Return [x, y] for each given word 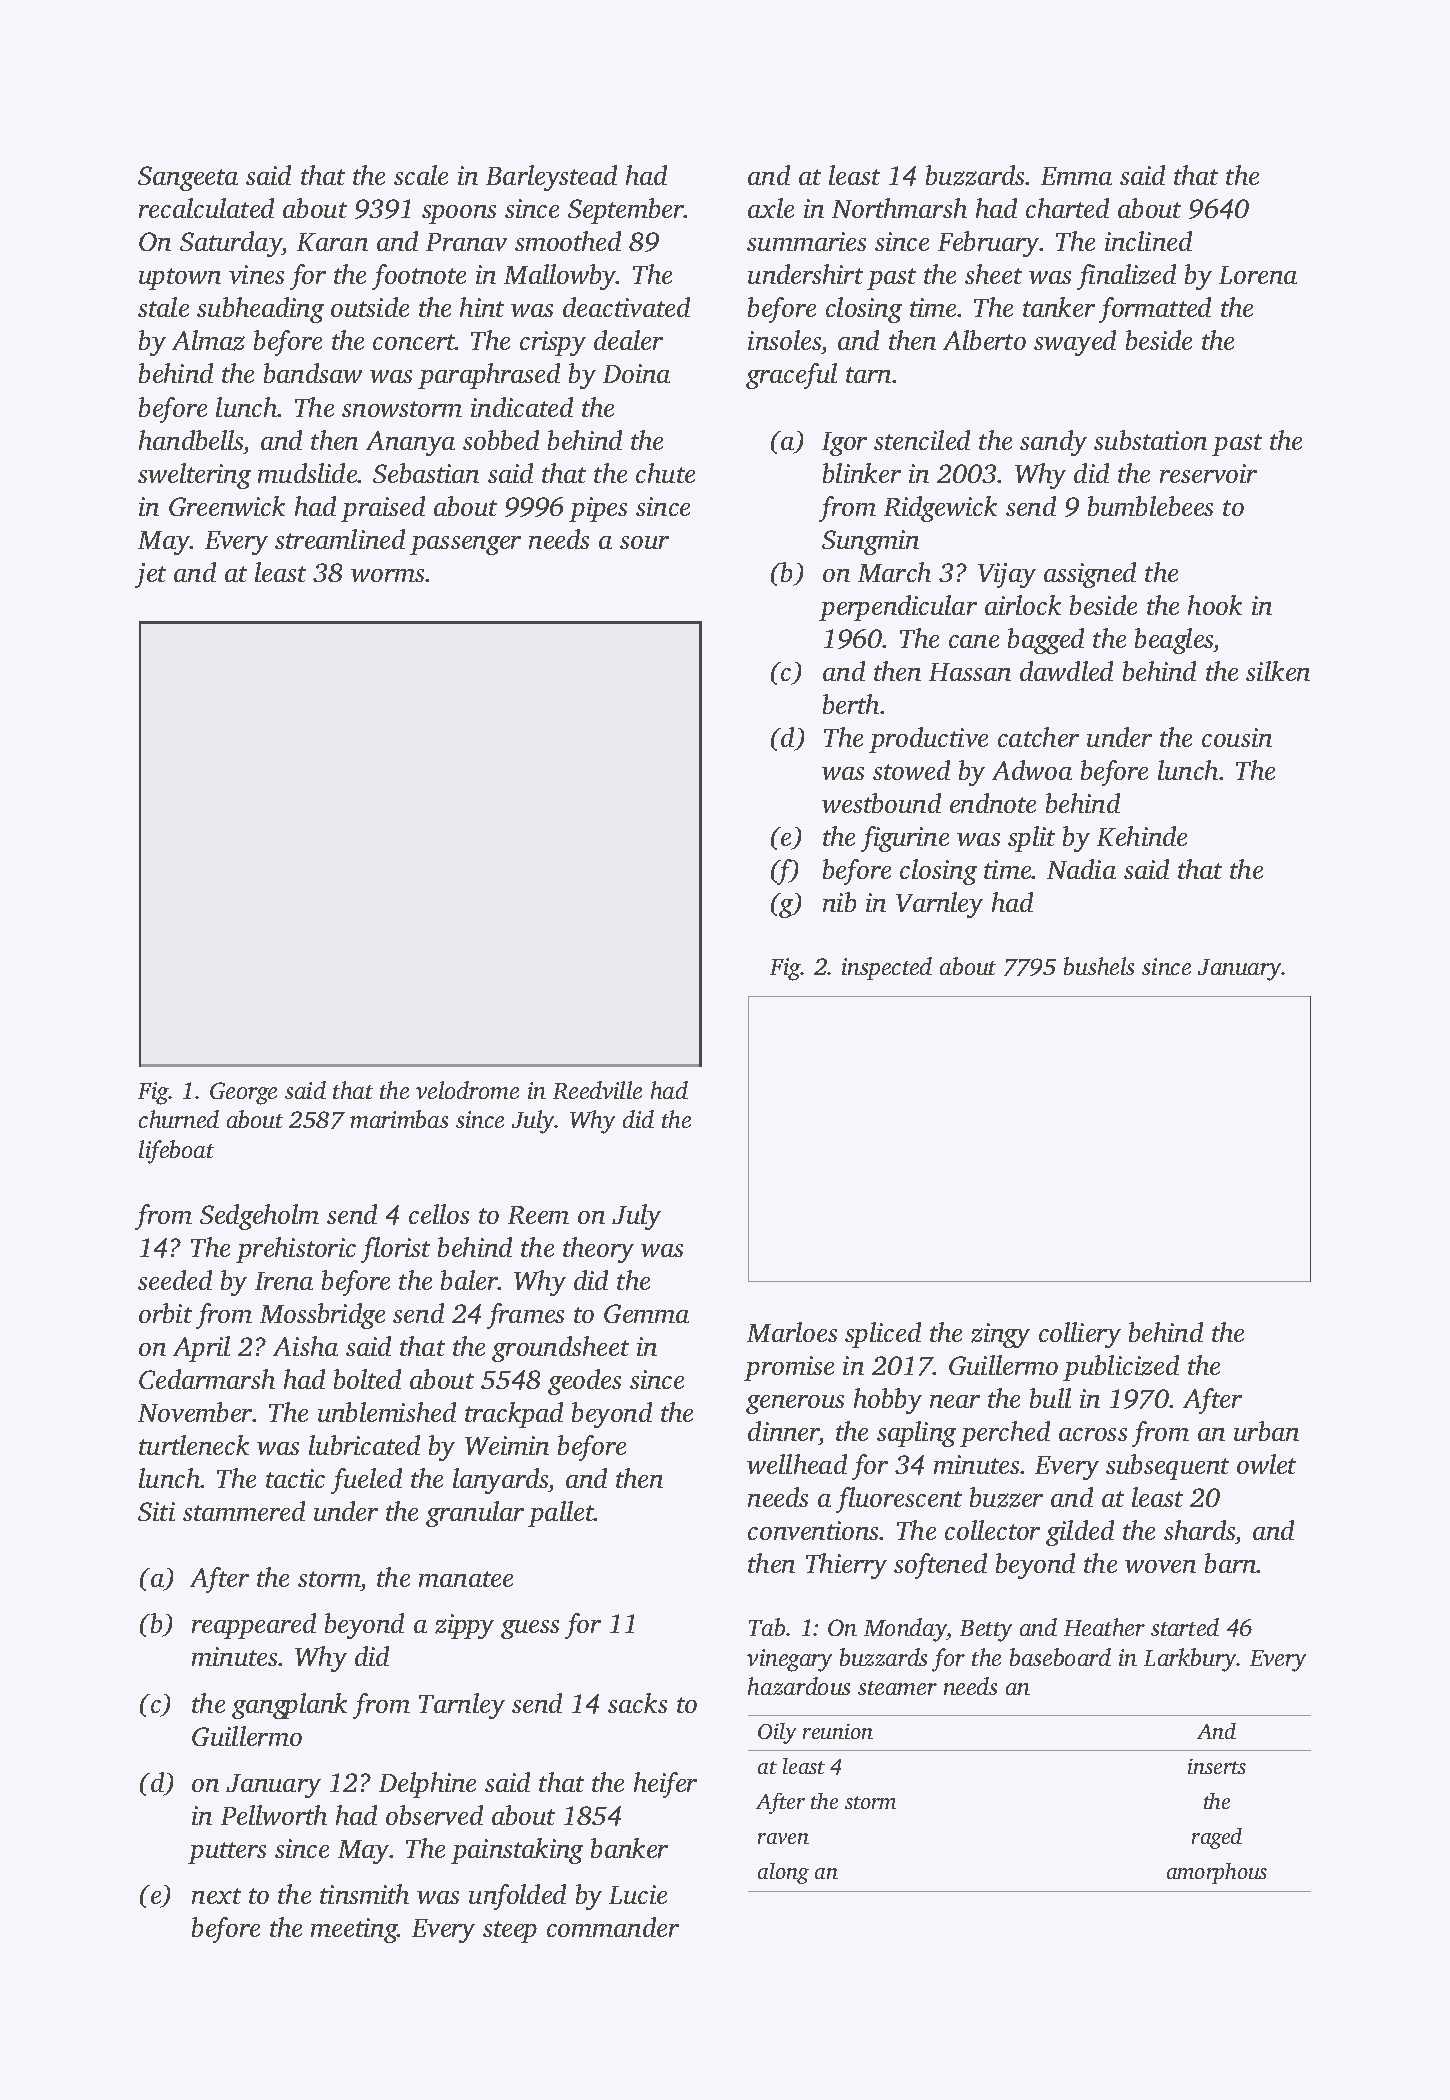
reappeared [254, 1626]
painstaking [517, 1851]
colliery [1080, 1335]
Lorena [1258, 275]
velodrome [467, 1090]
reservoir [1208, 473]
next [216, 1896]
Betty [986, 1631]
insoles [784, 340]
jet [150, 575]
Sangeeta [188, 178]
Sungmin [870, 542]
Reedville [597, 1090]
